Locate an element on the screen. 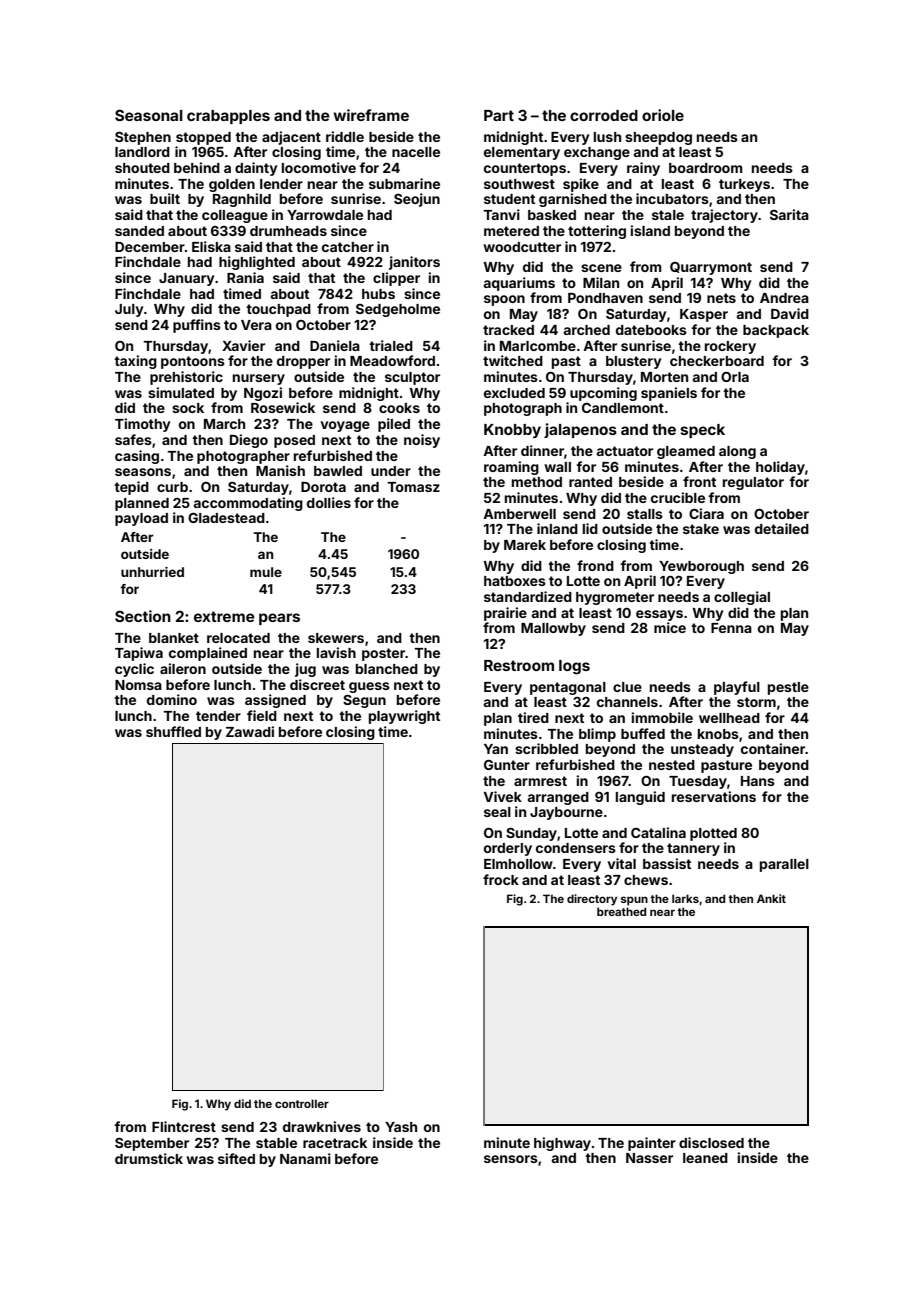 Image resolution: width=924 pixels, height=1314 pixels. Kasper is located at coordinates (704, 315).
